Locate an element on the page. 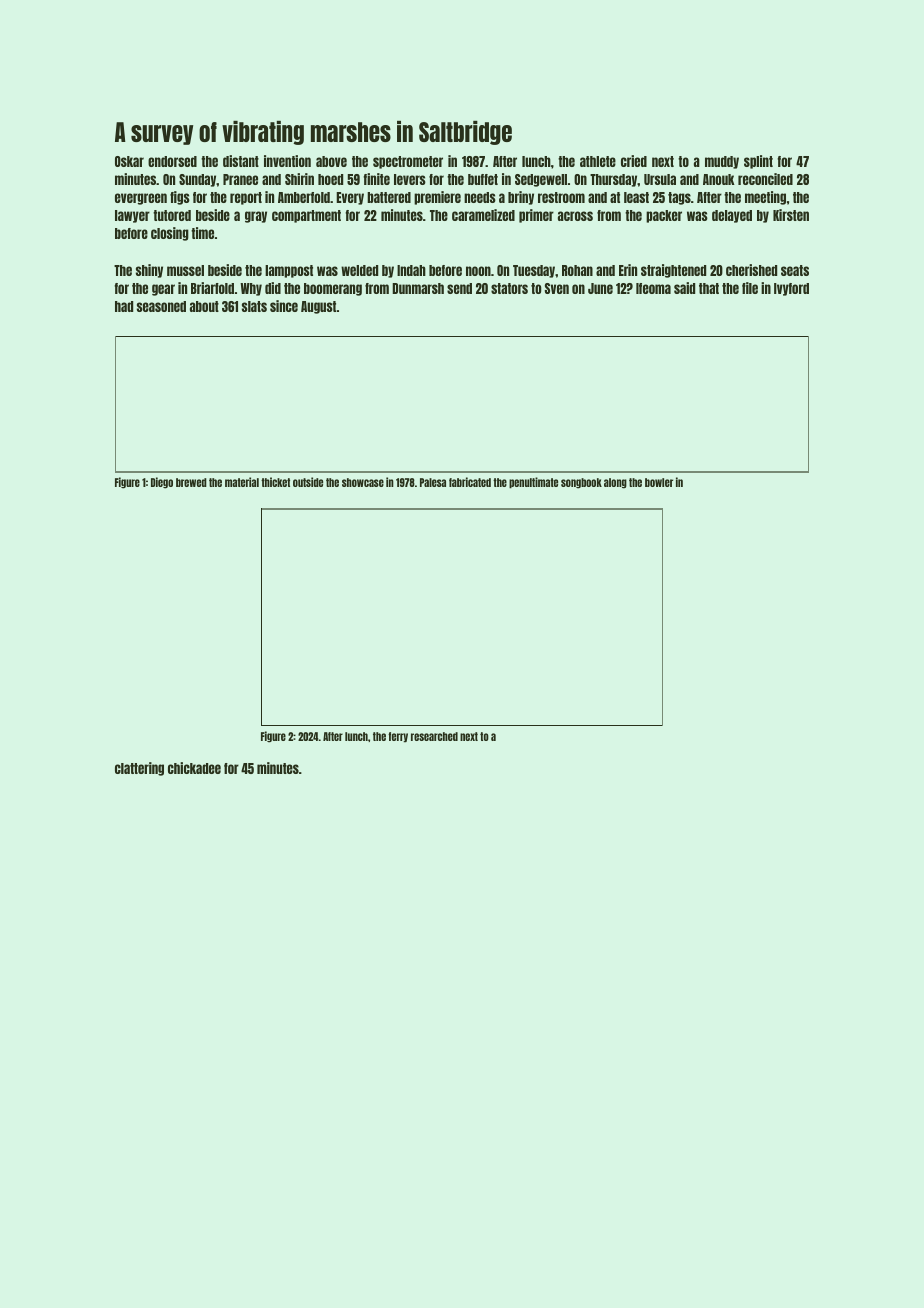 Image resolution: width=924 pixels, height=1308 pixels. ferry is located at coordinates (398, 737).
